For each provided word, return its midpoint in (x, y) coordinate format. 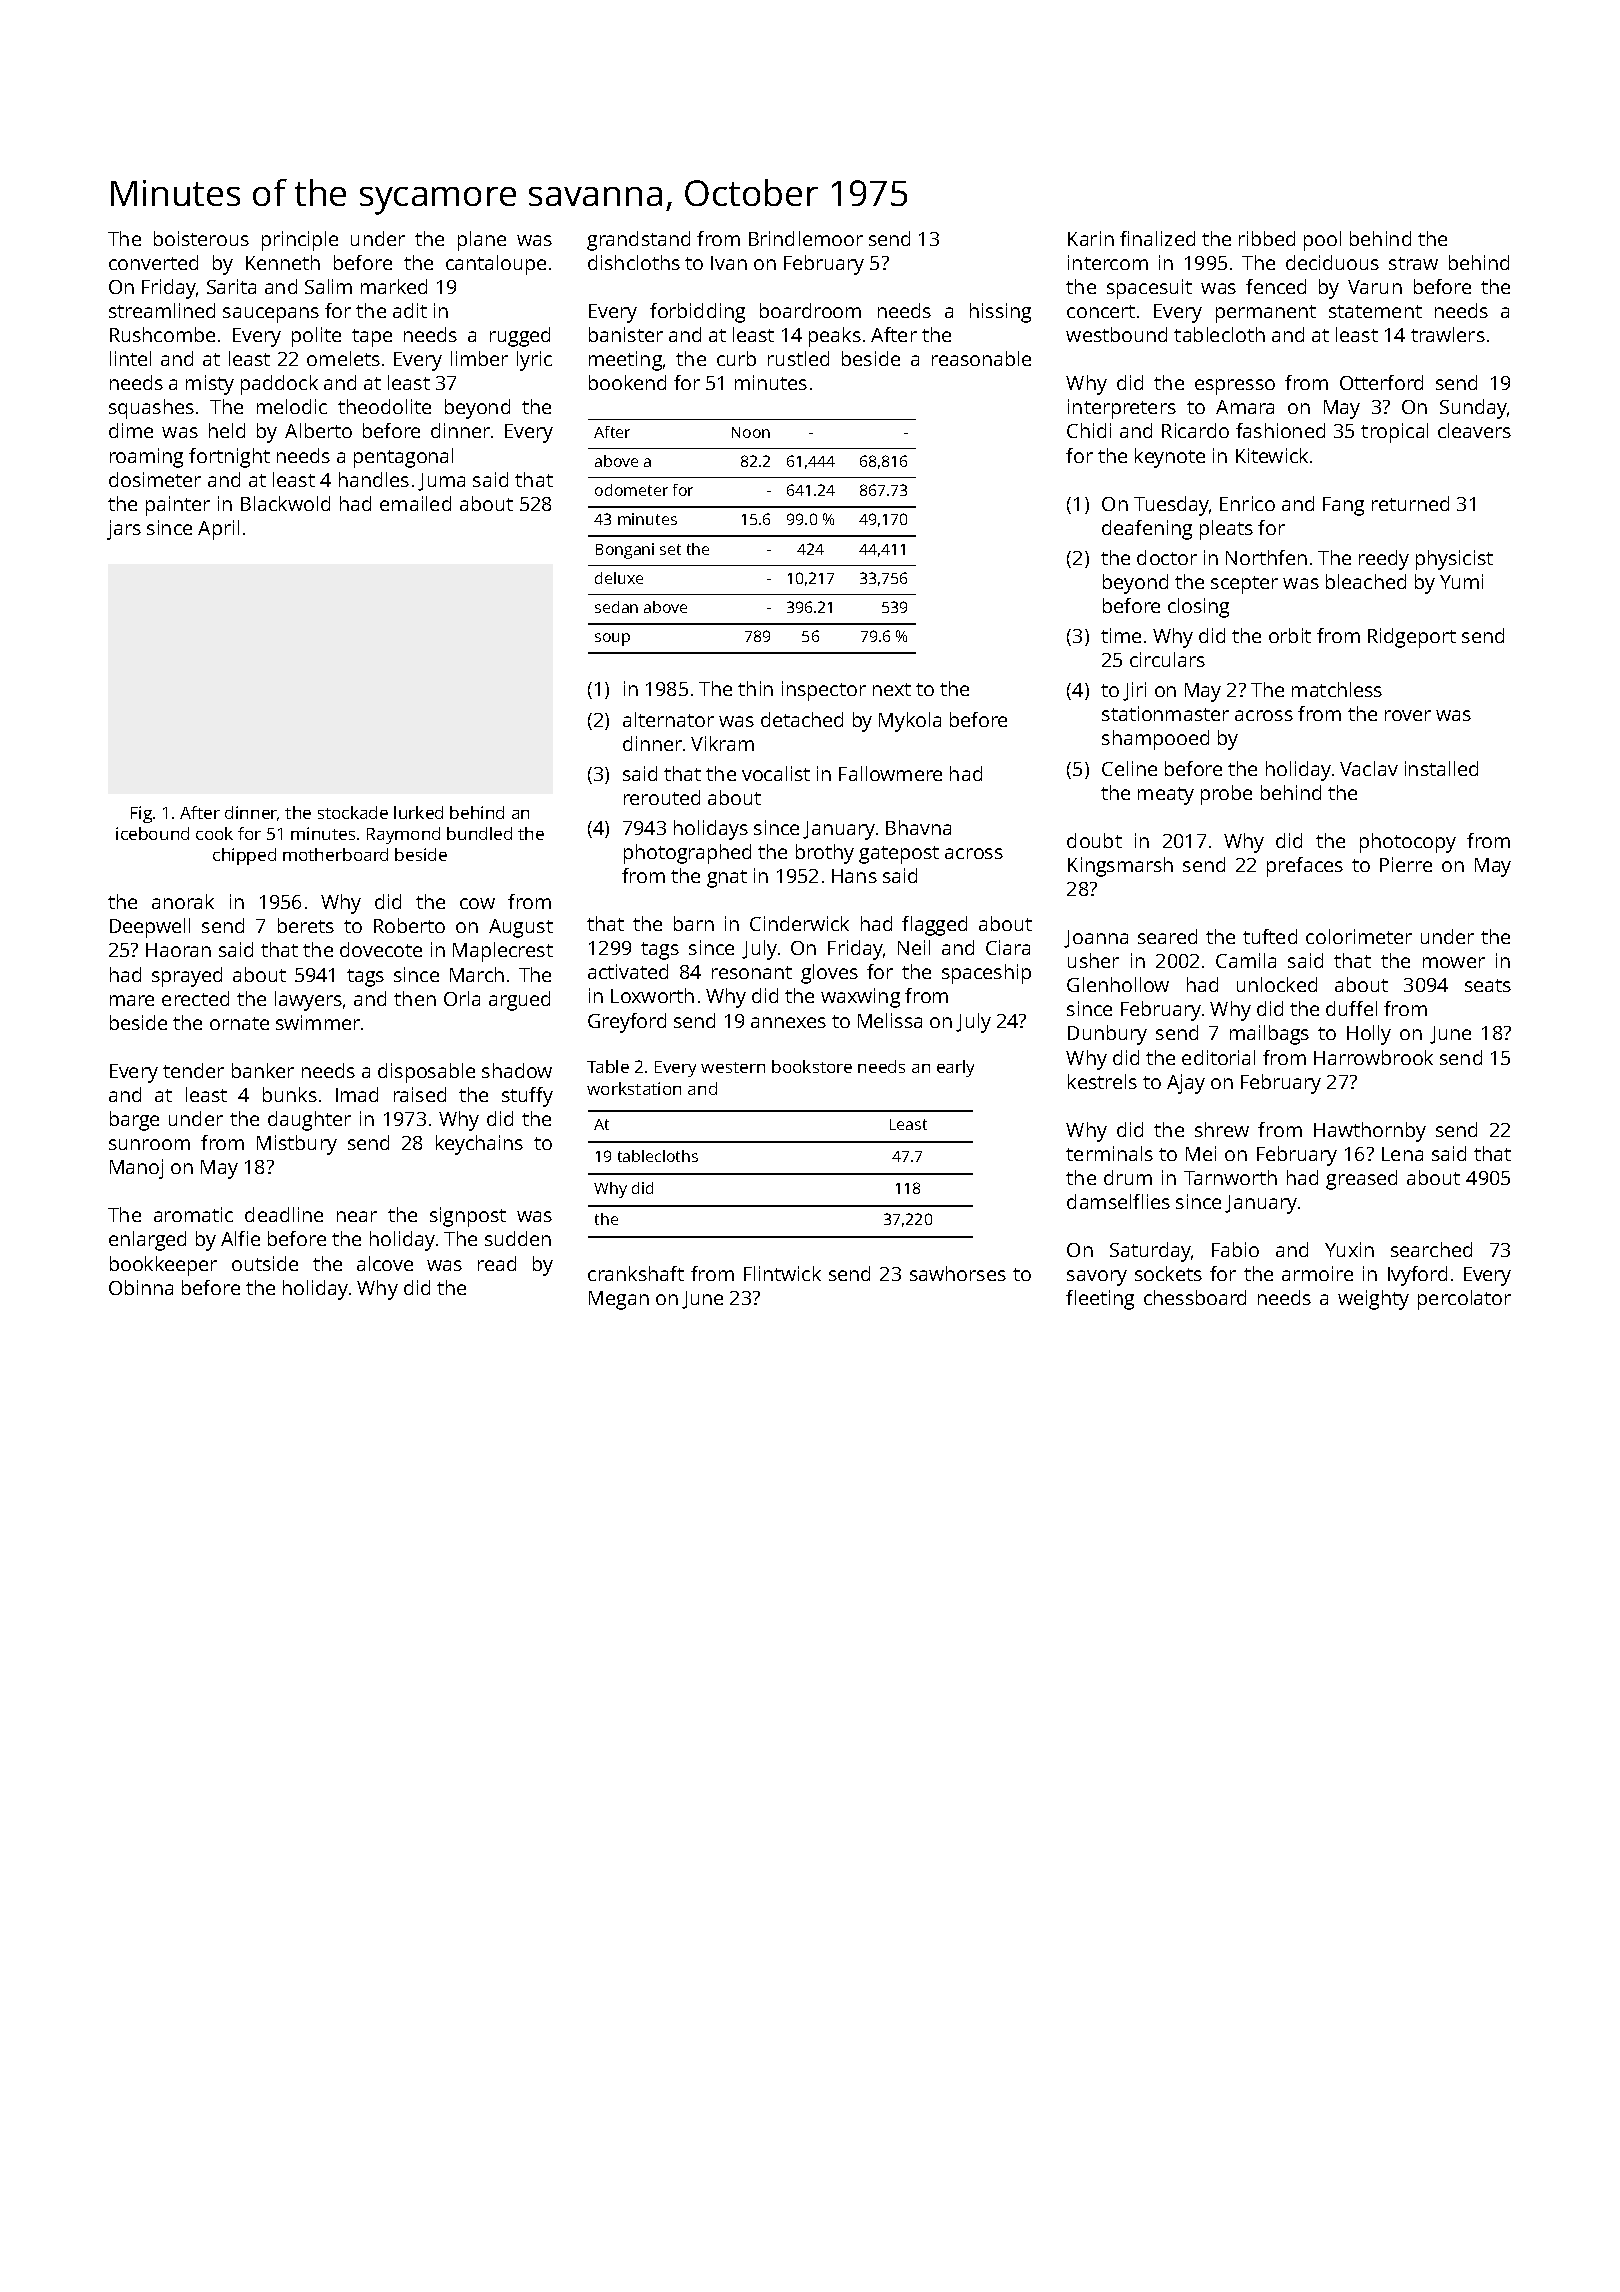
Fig (141, 814)
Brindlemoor (806, 238)
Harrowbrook (1373, 1057)
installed (1441, 768)
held (227, 430)
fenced (1276, 286)
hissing (1000, 313)
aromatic (193, 1214)
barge (134, 1121)
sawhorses (958, 1273)
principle (300, 241)
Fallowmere (890, 773)
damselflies (1118, 1201)
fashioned (1280, 430)
